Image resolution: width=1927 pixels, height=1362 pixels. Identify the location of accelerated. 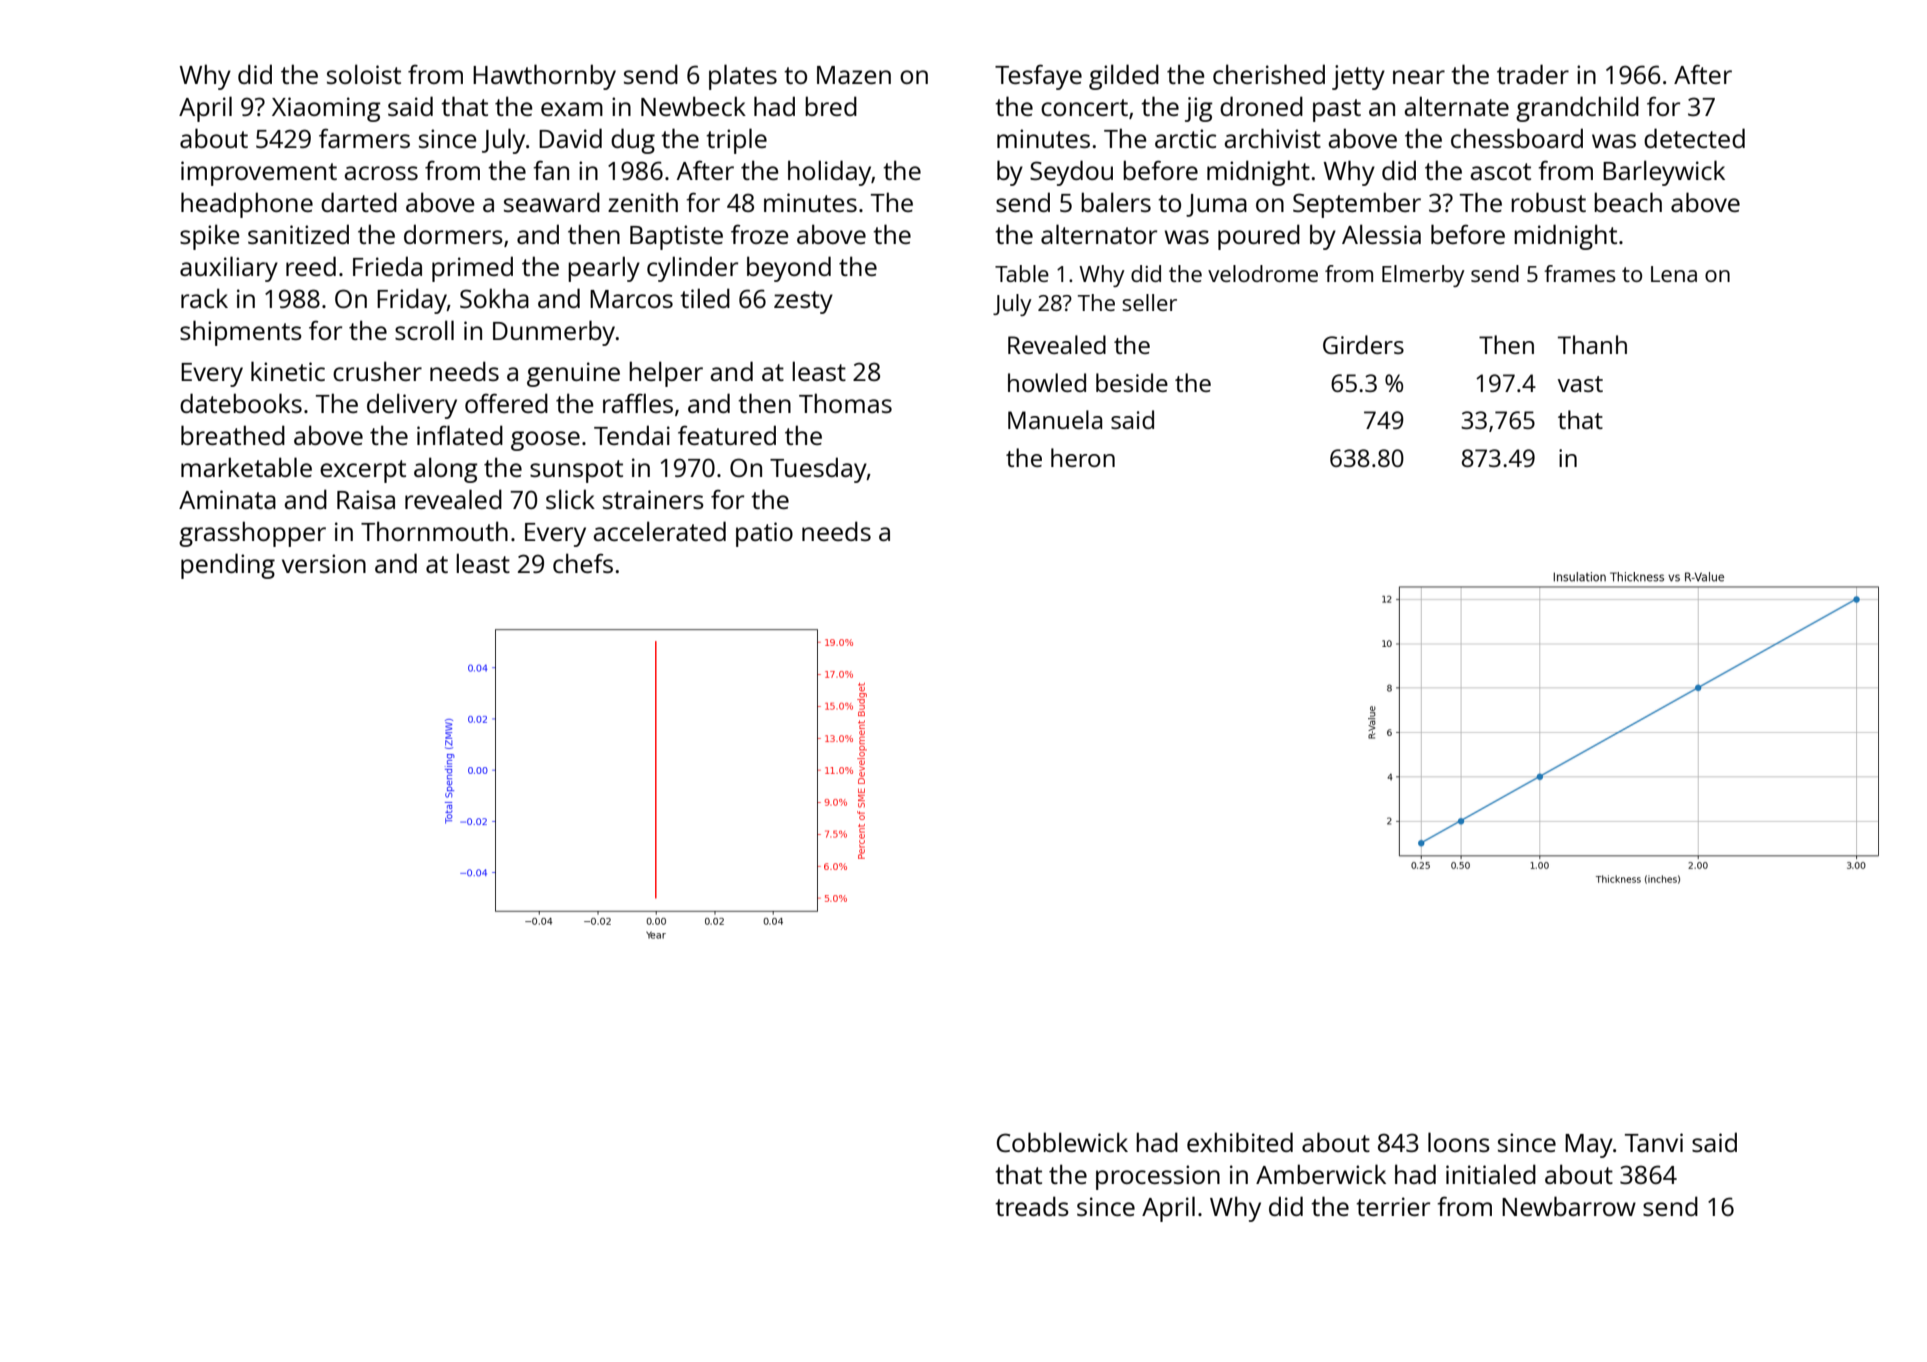
(660, 531).
